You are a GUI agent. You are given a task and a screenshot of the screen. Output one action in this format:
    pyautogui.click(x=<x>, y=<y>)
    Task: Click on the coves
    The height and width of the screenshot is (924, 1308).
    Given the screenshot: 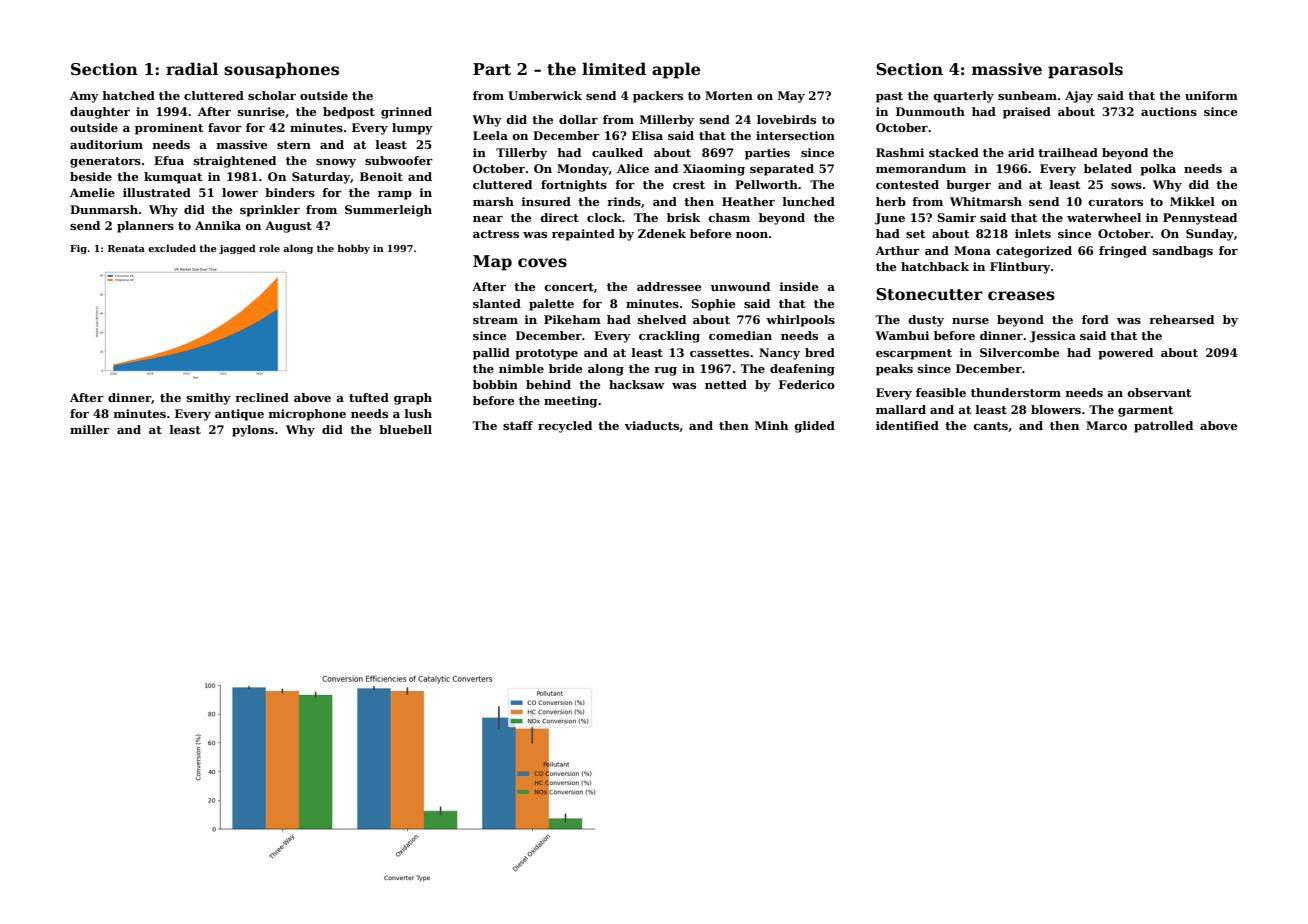 What is the action you would take?
    pyautogui.click(x=542, y=263)
